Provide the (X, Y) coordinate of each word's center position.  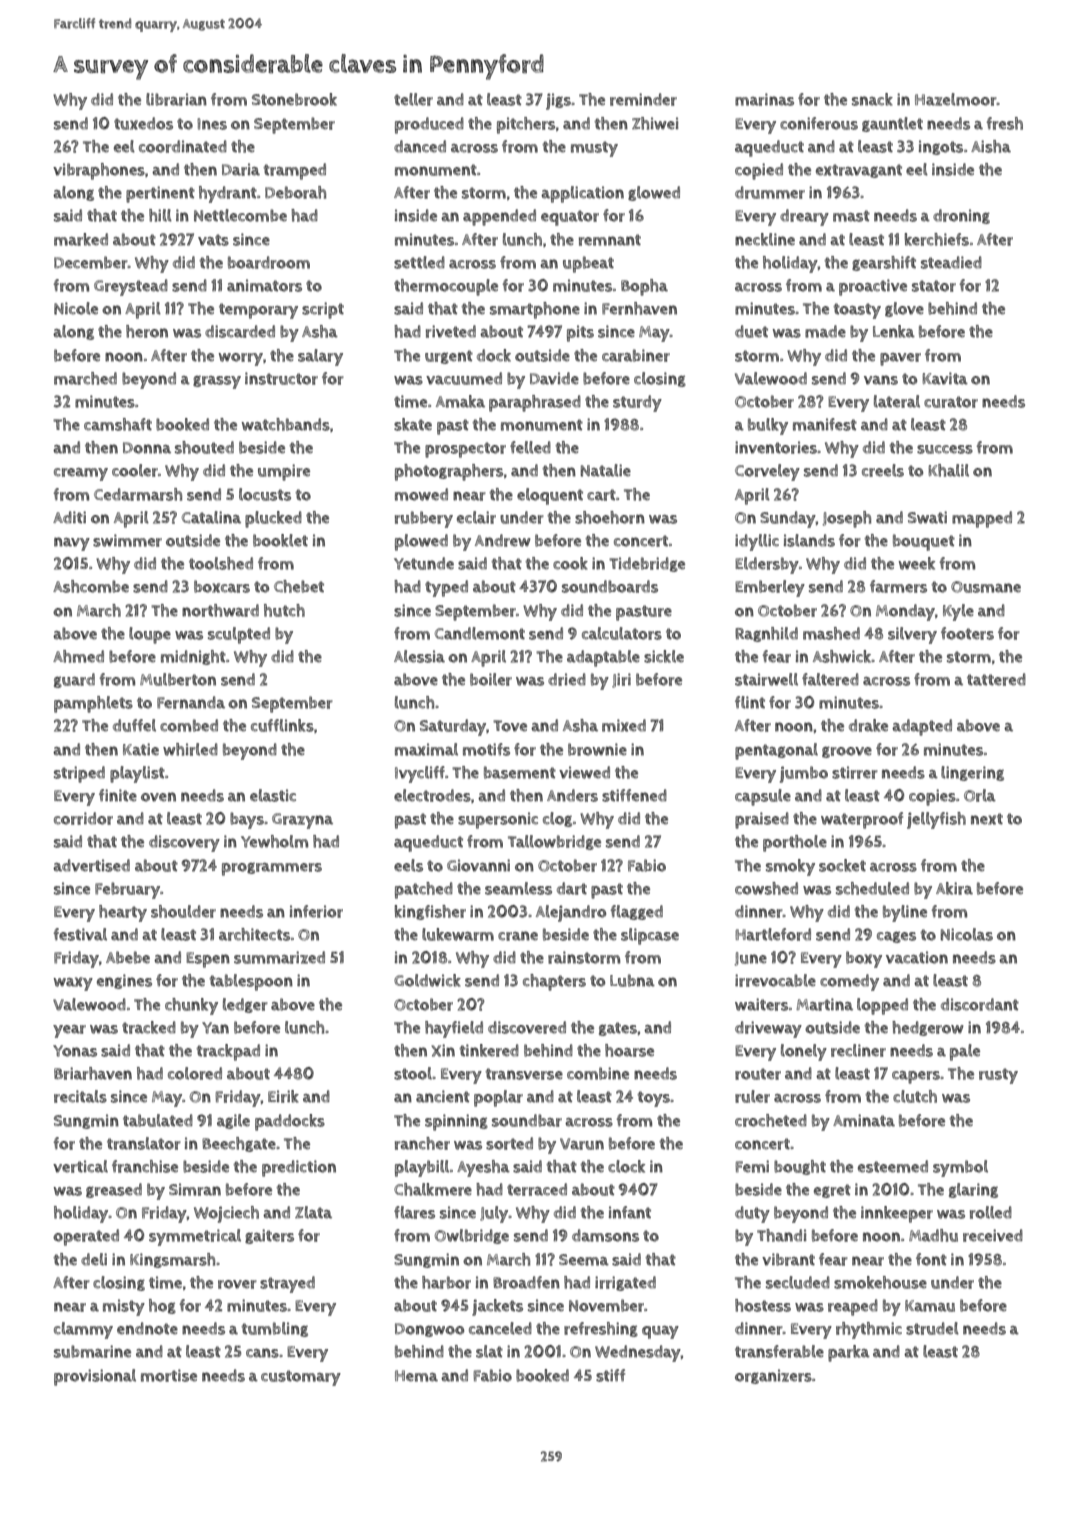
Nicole (76, 308)
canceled (500, 1328)
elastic (273, 795)
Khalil (949, 470)
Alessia (419, 656)
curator (951, 402)
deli (94, 1259)
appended (499, 217)
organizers (773, 1376)
